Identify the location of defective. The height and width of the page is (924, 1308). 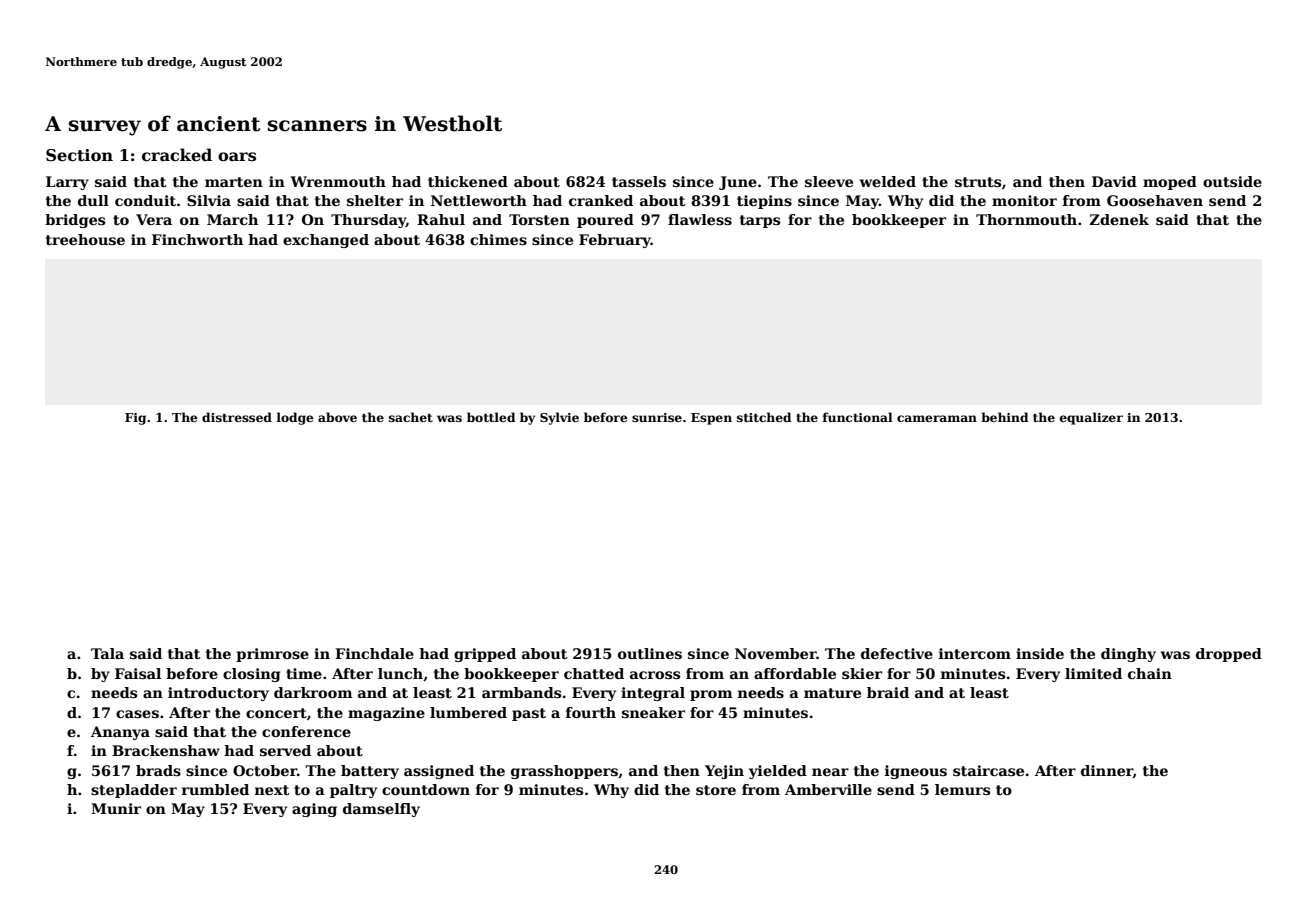
(897, 653).
